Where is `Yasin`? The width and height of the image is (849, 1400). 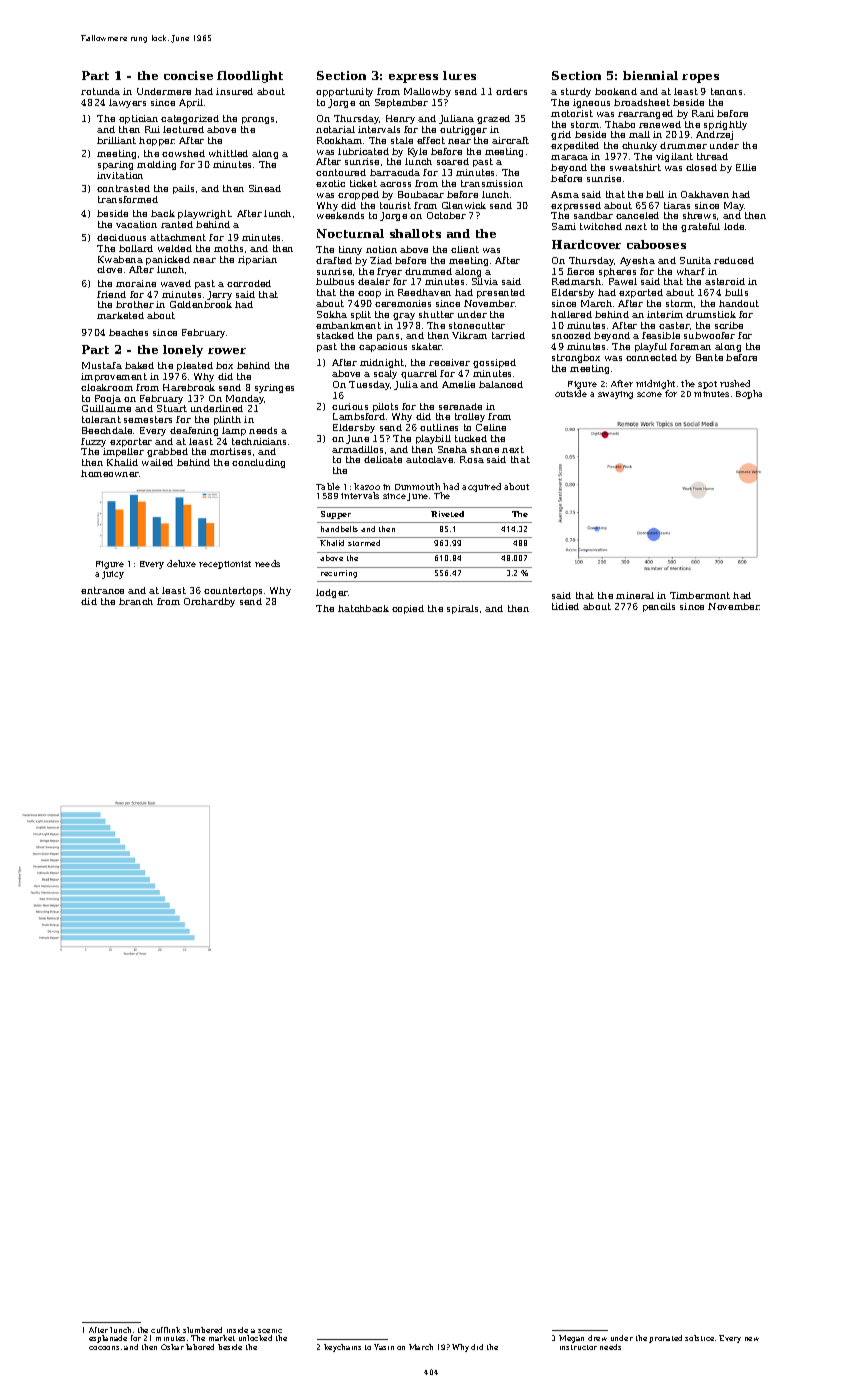
Yasin is located at coordinates (384, 1347).
